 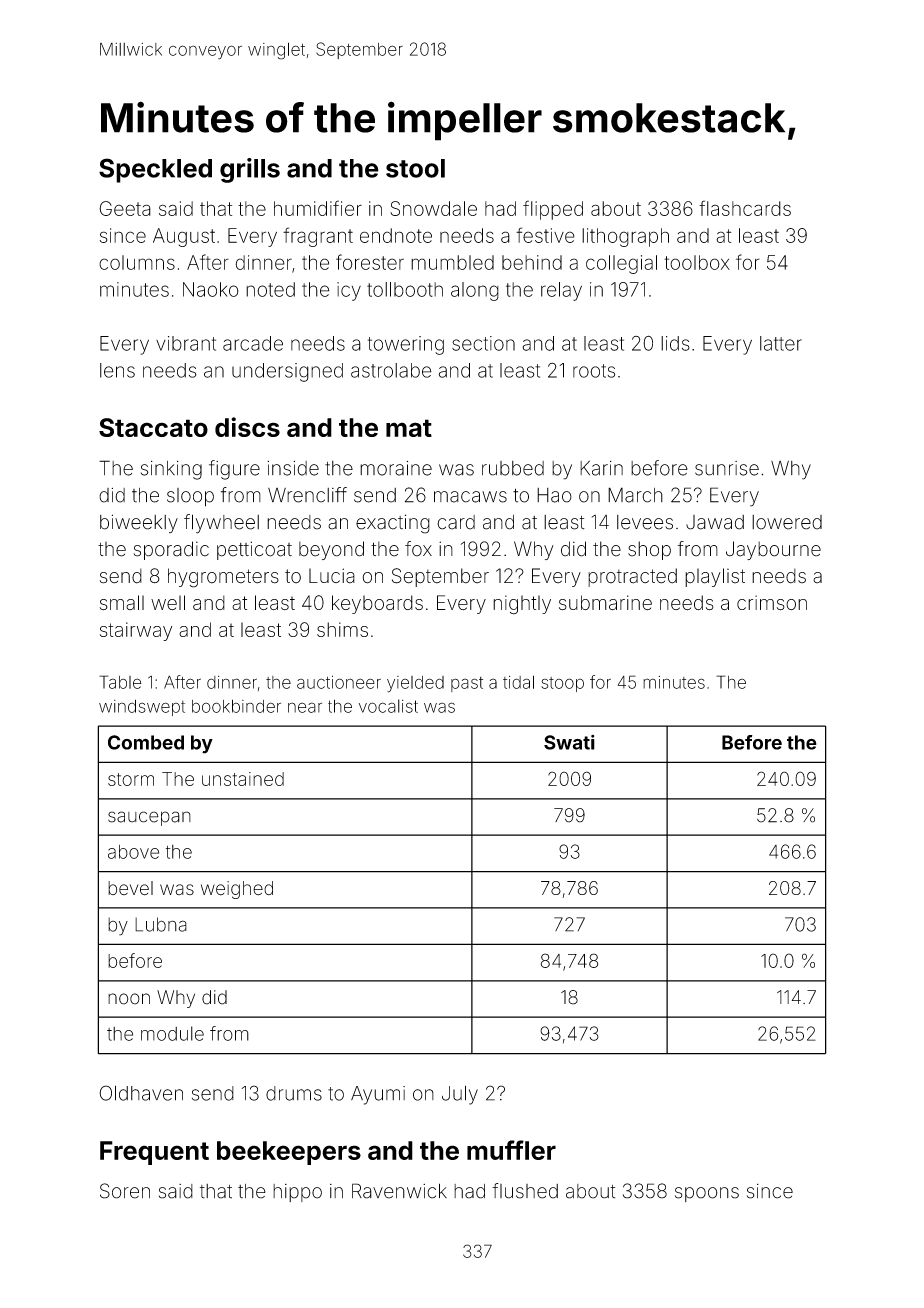 What do you see at coordinates (211, 289) in the screenshot?
I see `Naoko` at bounding box center [211, 289].
